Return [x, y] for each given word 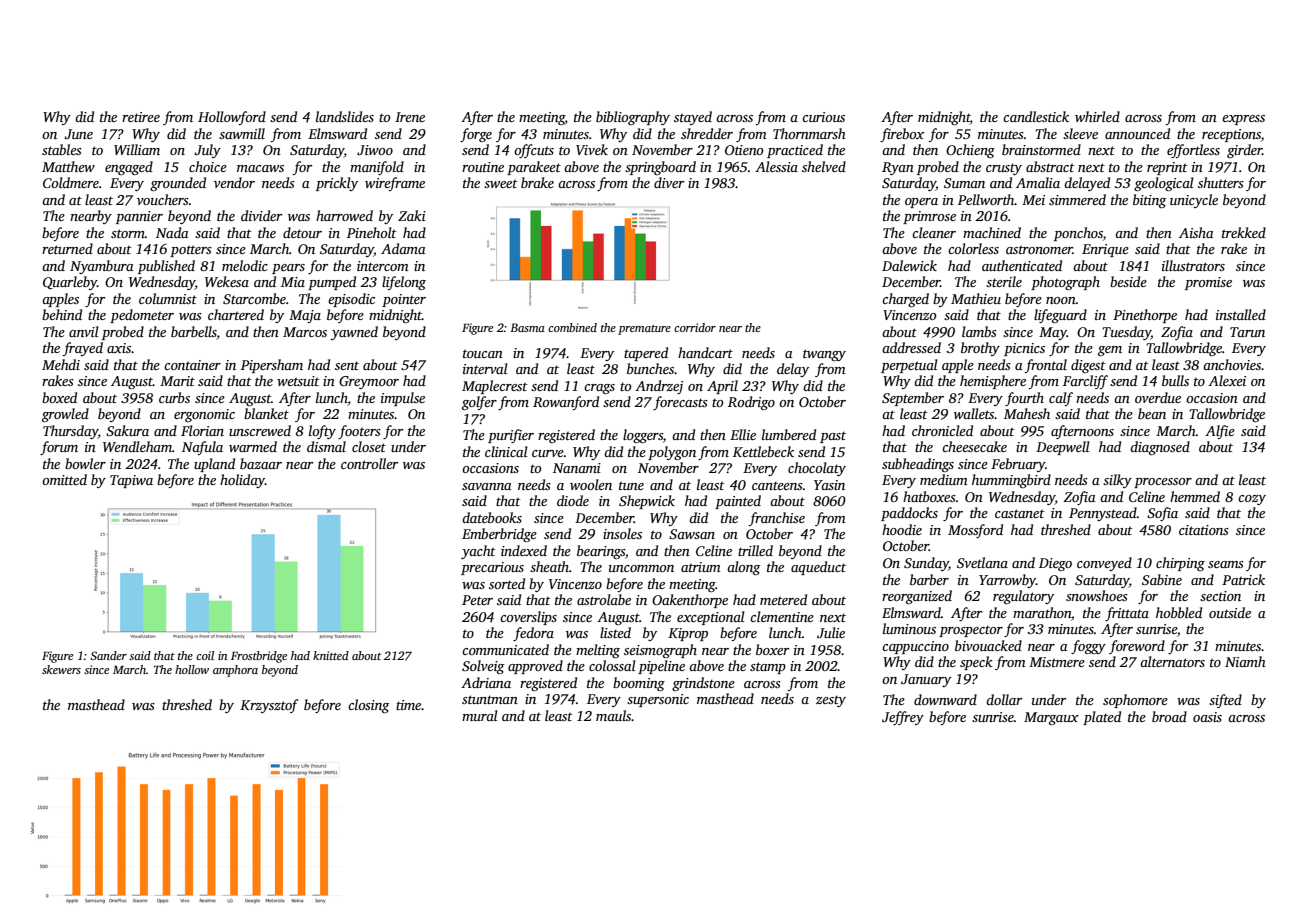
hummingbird [1011, 481]
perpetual [909, 366]
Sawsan [692, 534]
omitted [64, 479]
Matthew [68, 166]
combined [572, 327]
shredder [707, 133]
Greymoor [369, 382]
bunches [650, 368]
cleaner [934, 232]
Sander [108, 655]
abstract [1050, 166]
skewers [61, 669]
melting [598, 651]
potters [191, 251]
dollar [1004, 699]
